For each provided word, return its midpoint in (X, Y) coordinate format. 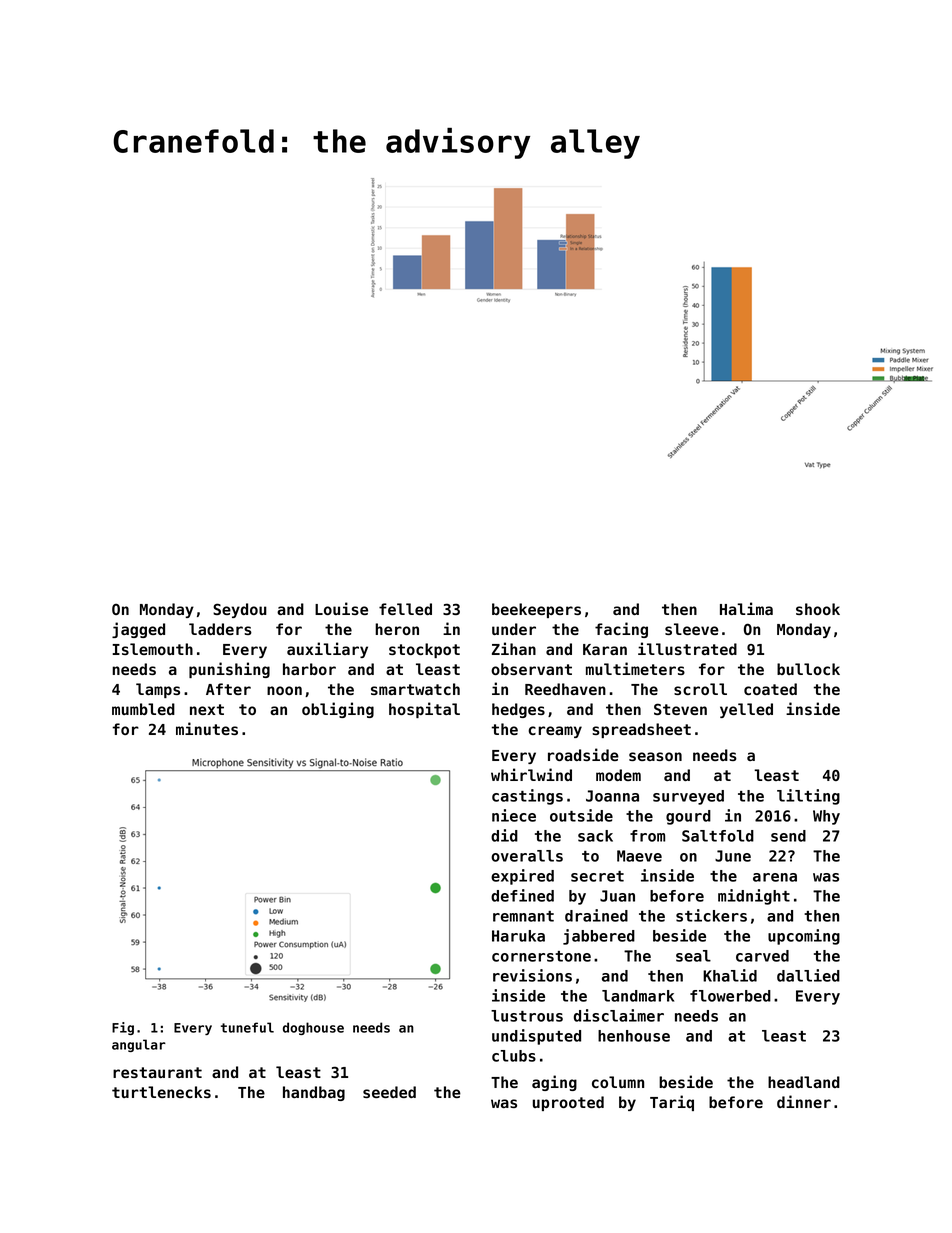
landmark (638, 996)
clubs (514, 1056)
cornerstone (541, 956)
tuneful (247, 1027)
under (514, 629)
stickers (711, 915)
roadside (583, 754)
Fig (123, 1028)
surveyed (688, 797)
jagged (138, 630)
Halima (746, 608)
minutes (207, 728)
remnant (523, 916)
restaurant (157, 1072)
